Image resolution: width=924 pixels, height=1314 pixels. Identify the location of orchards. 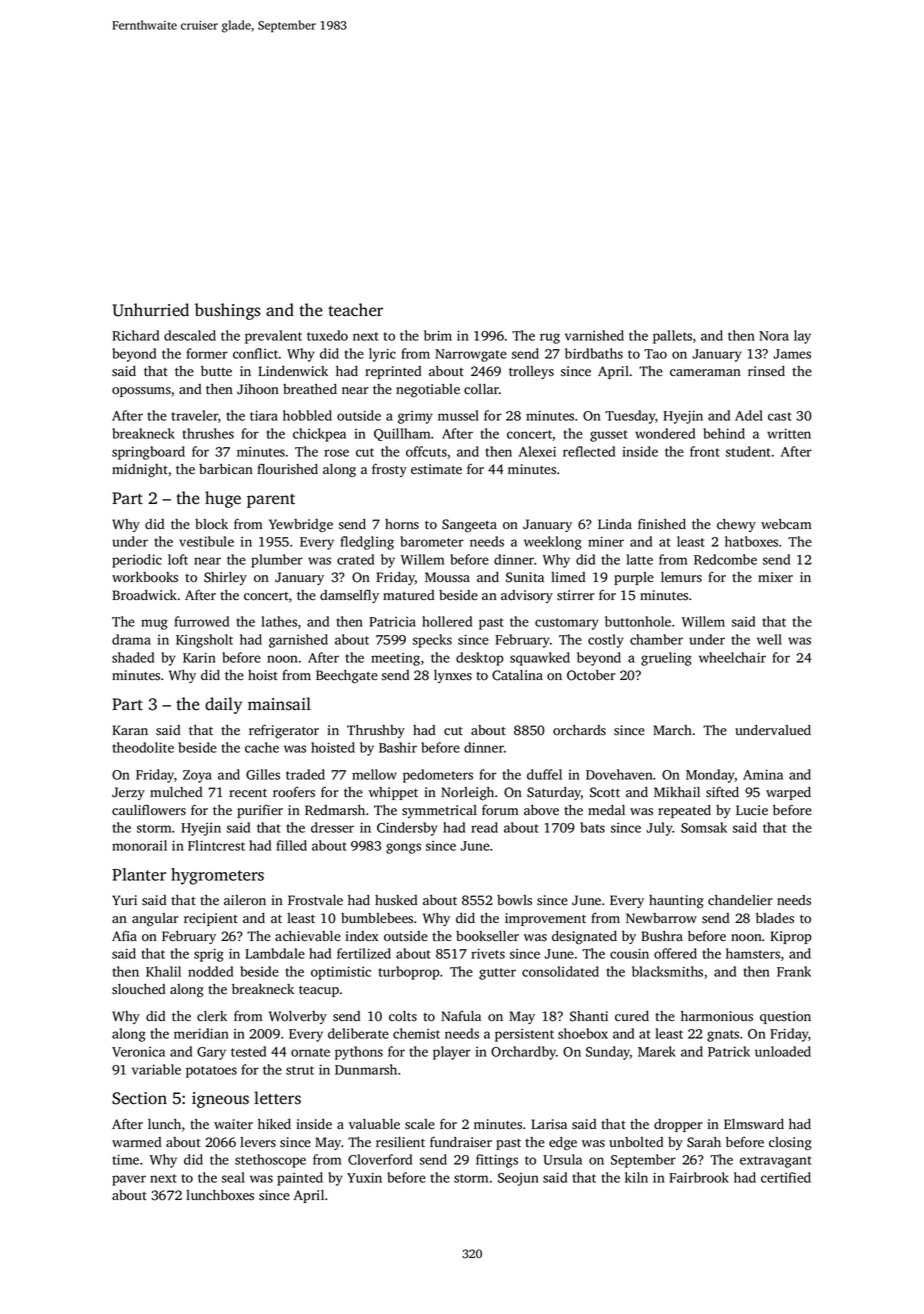
(579, 730).
